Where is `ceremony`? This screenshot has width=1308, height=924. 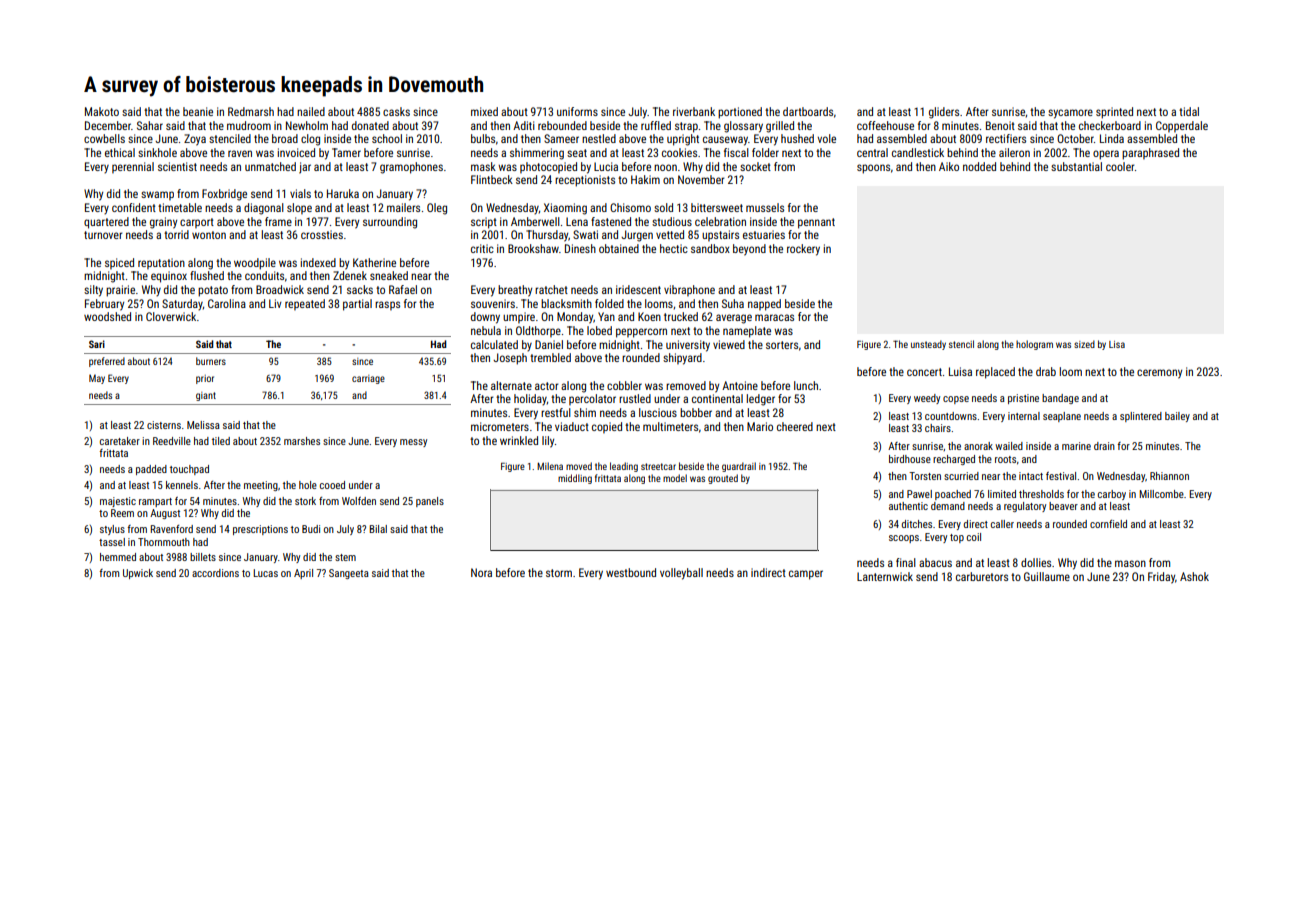 ceremony is located at coordinates (1159, 374).
